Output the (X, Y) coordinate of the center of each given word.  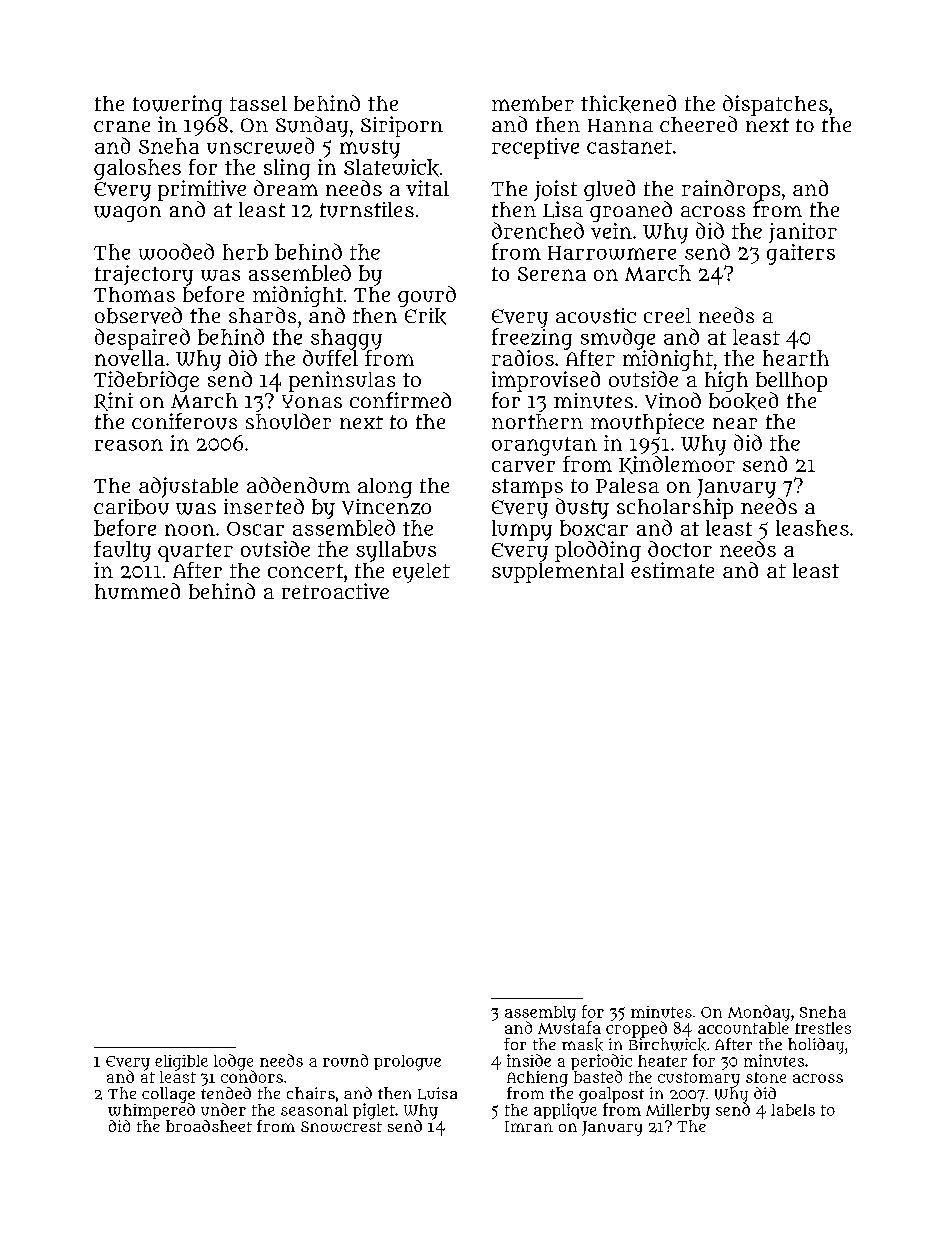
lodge (233, 1062)
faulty (122, 551)
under (223, 1109)
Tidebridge (146, 381)
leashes (812, 528)
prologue (407, 1063)
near (735, 423)
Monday (759, 1013)
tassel (258, 103)
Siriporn (402, 126)
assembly (540, 1013)
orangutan (544, 446)
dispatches (775, 105)
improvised (546, 381)
